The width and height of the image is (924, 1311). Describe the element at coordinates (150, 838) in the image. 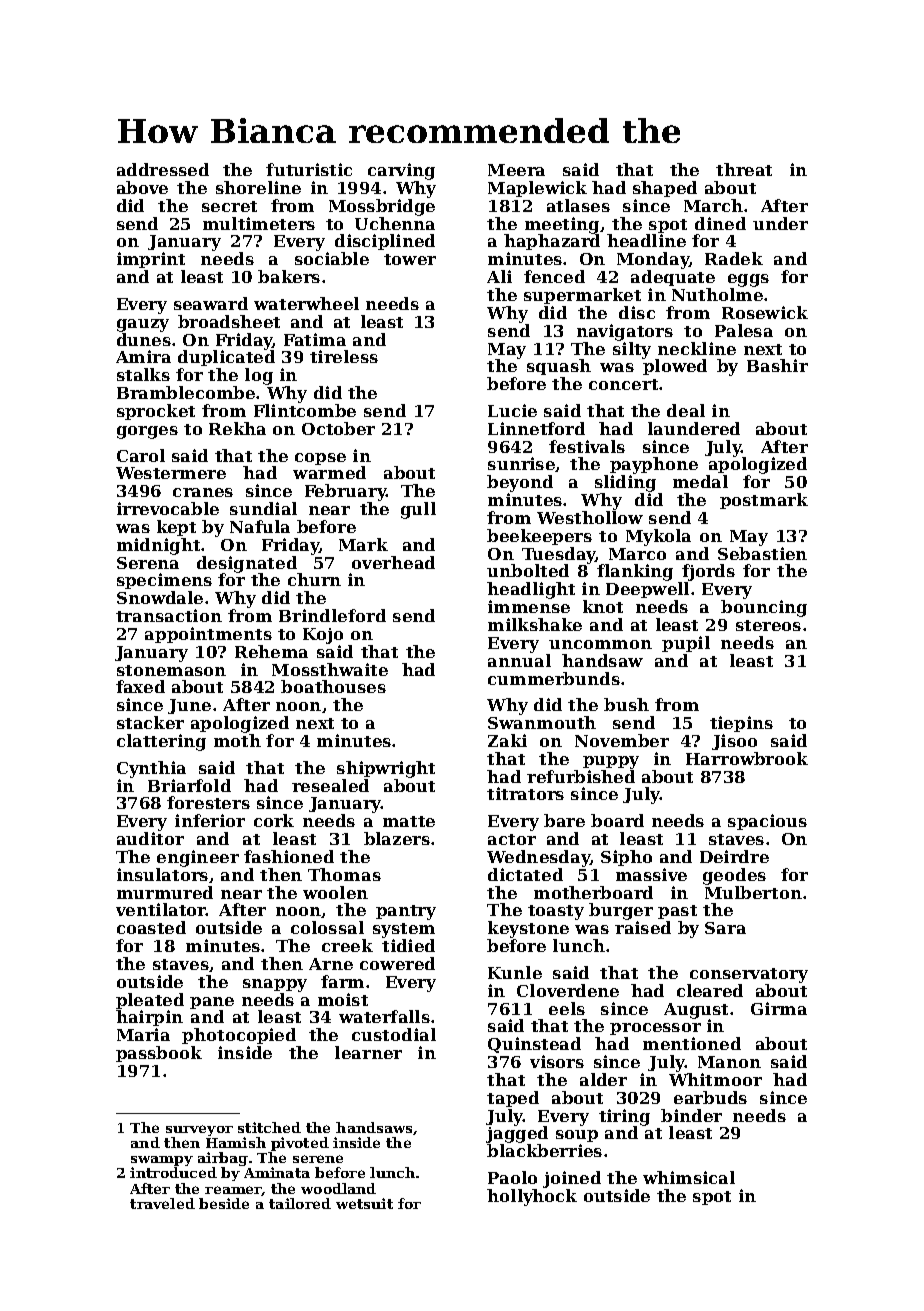

I see `auditor` at that location.
